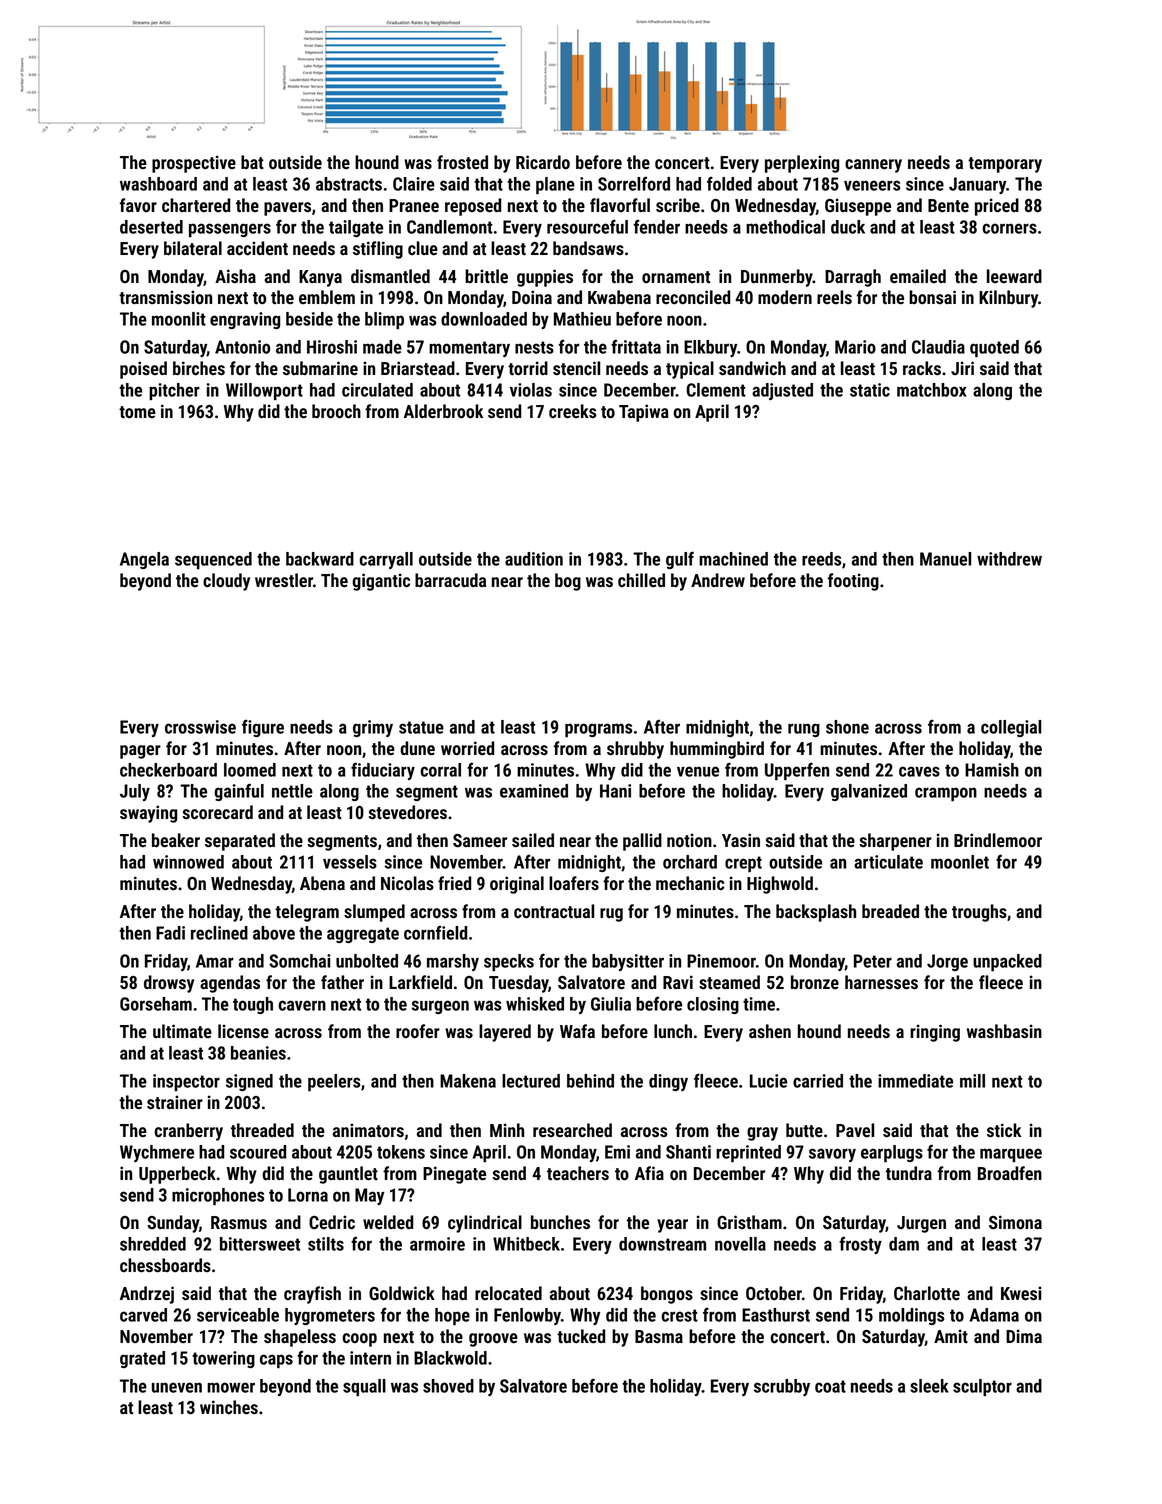  I want to click on crosswise, so click(200, 727).
